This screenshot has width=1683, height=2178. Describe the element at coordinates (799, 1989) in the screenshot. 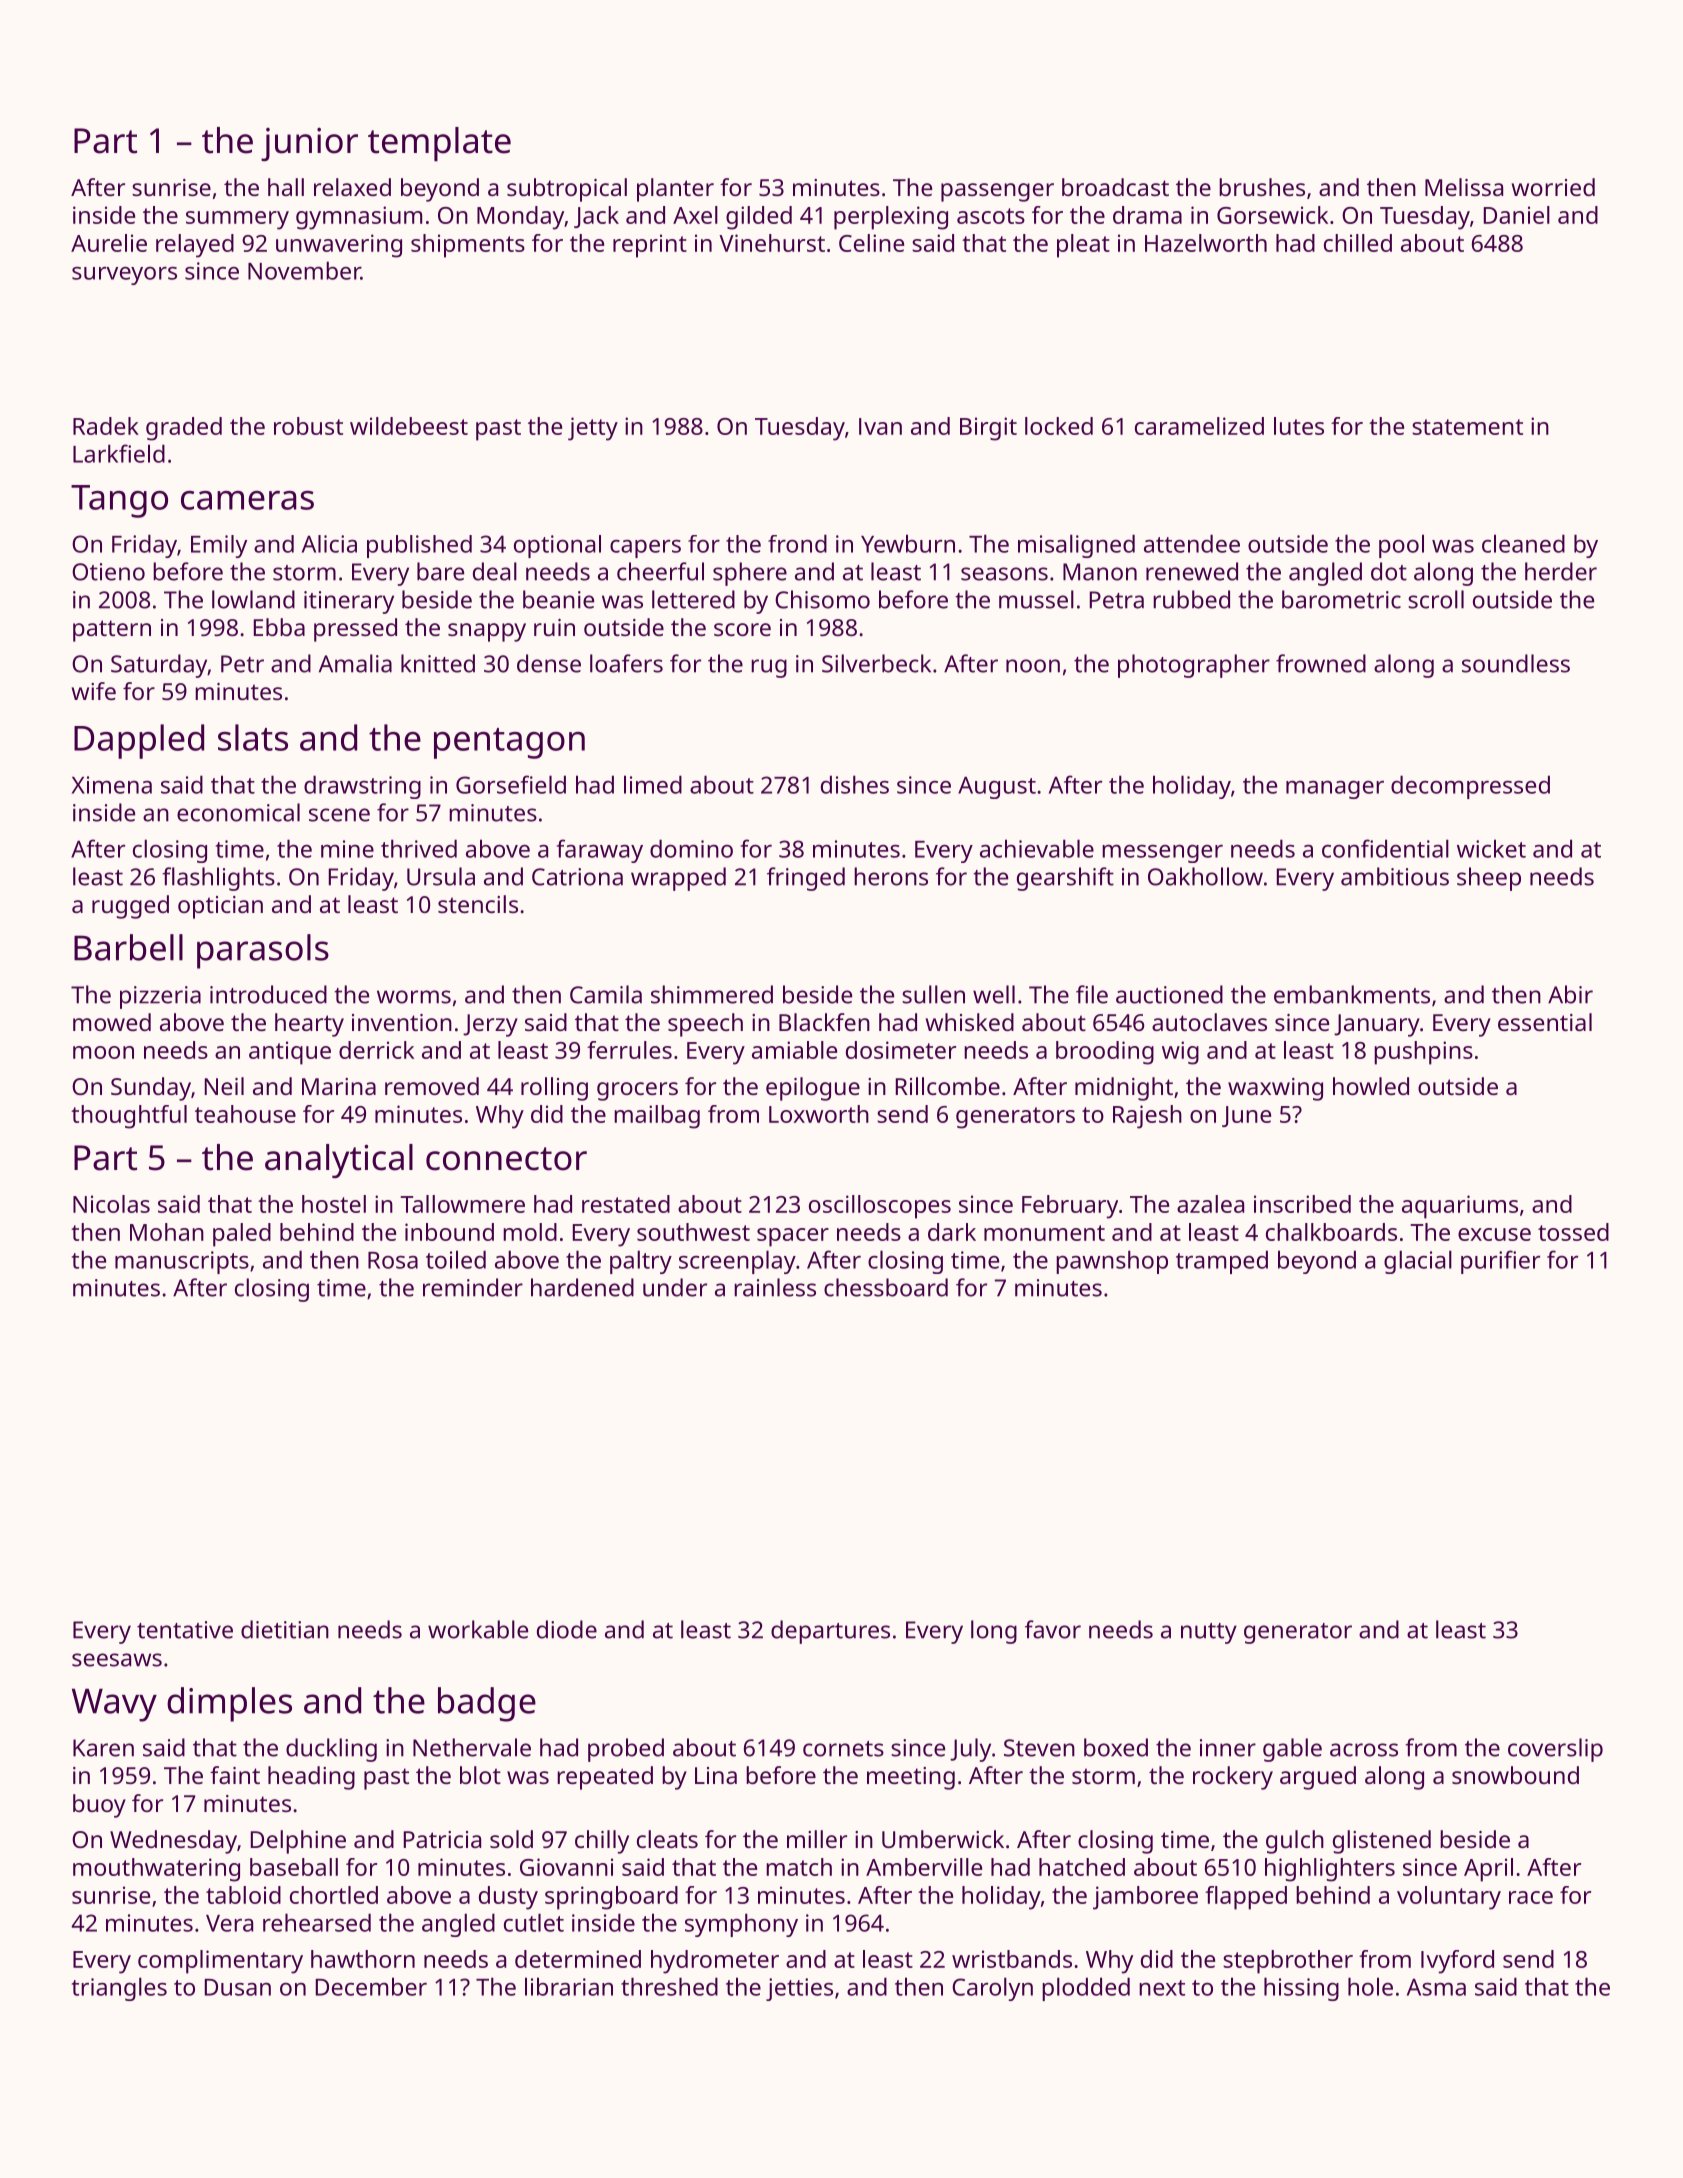

I see `jetties` at that location.
